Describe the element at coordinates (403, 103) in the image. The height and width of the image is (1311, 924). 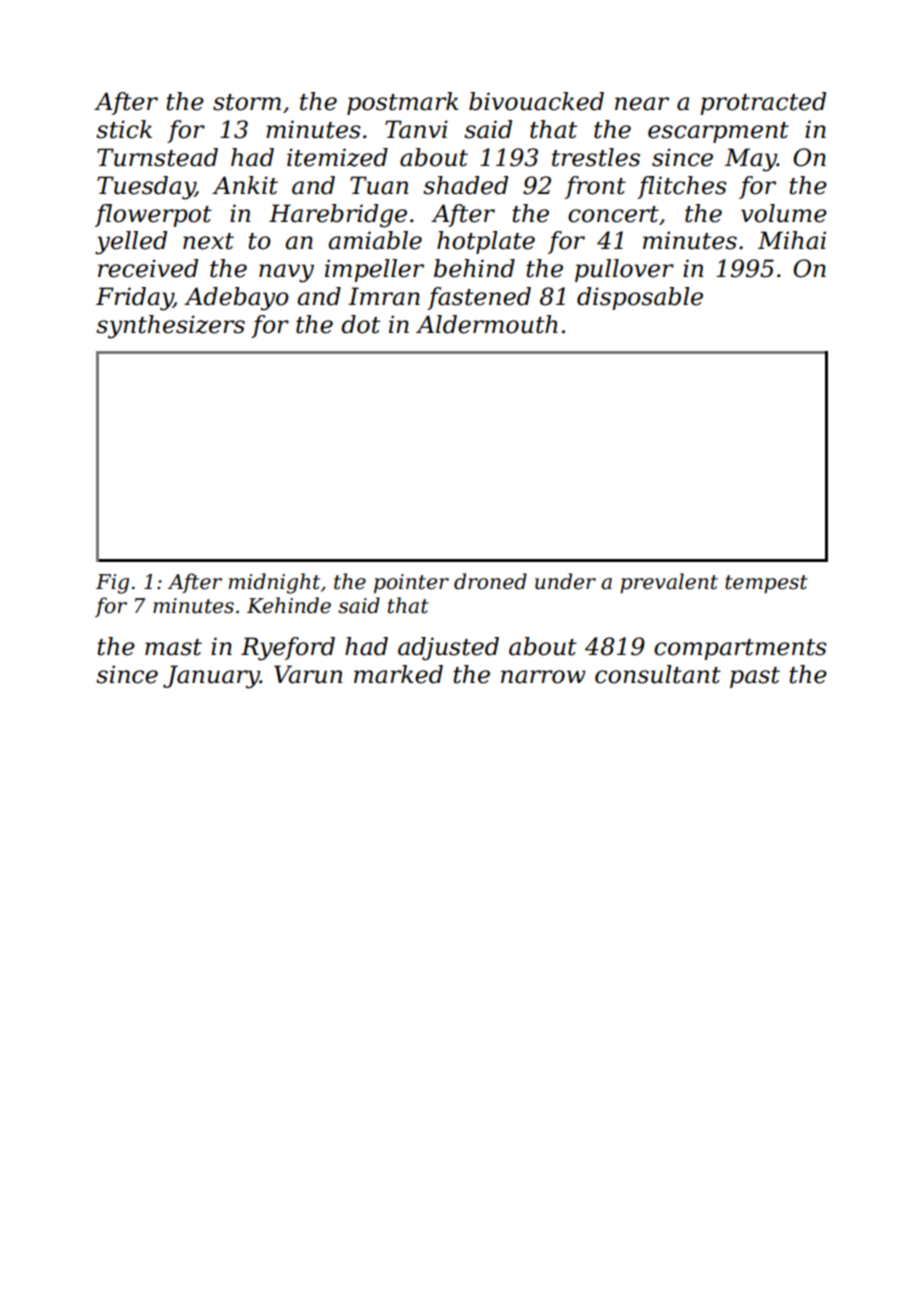
I see `postmark` at that location.
